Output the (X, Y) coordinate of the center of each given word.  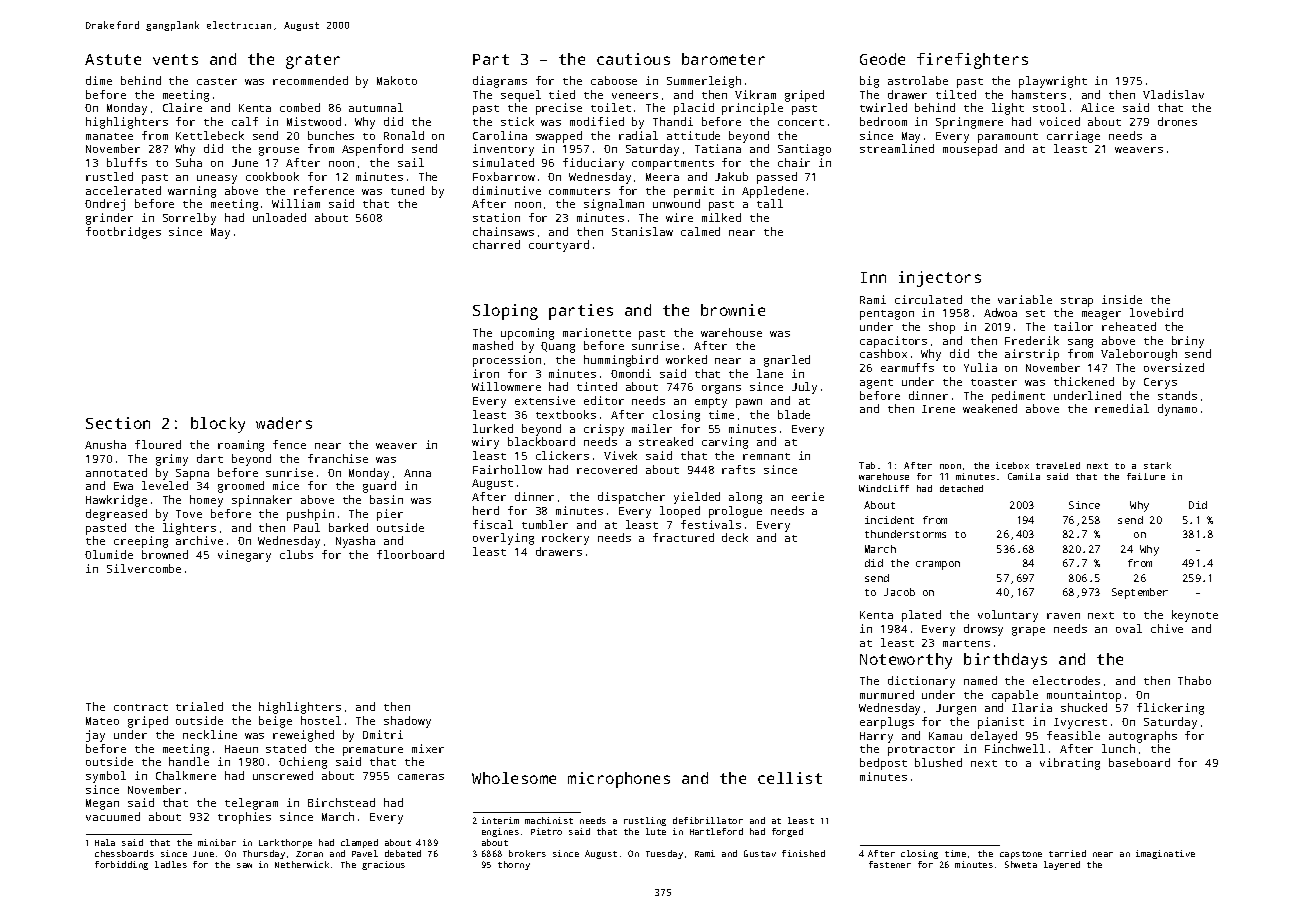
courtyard (559, 246)
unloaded (279, 217)
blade (794, 414)
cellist (790, 778)
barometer (723, 59)
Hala (105, 842)
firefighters (972, 61)
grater (313, 61)
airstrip (1032, 355)
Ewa (123, 486)
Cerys (1160, 383)
